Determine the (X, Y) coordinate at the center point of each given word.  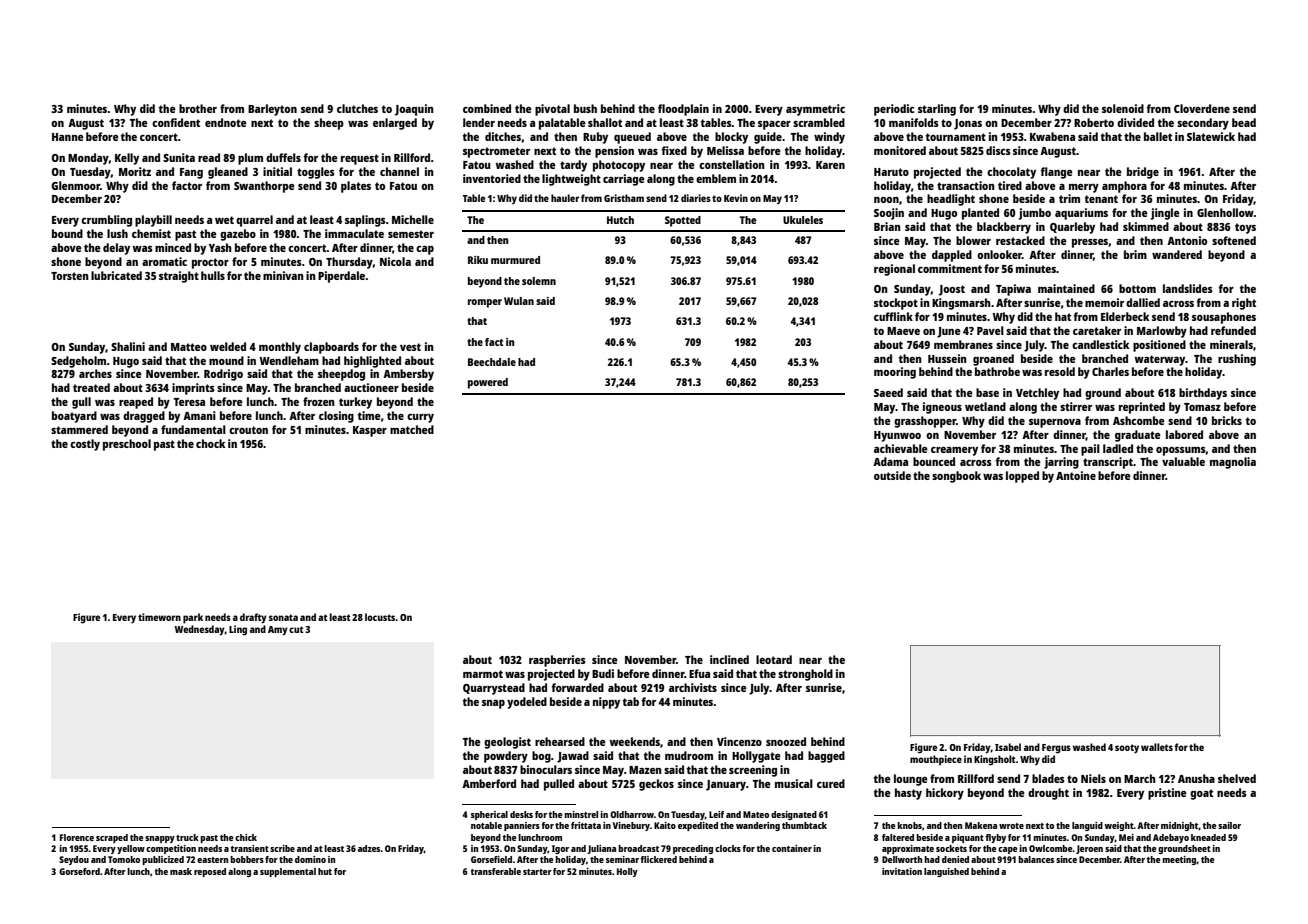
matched (412, 429)
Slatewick (1211, 136)
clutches (357, 108)
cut (296, 629)
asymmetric (815, 110)
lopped (1022, 477)
